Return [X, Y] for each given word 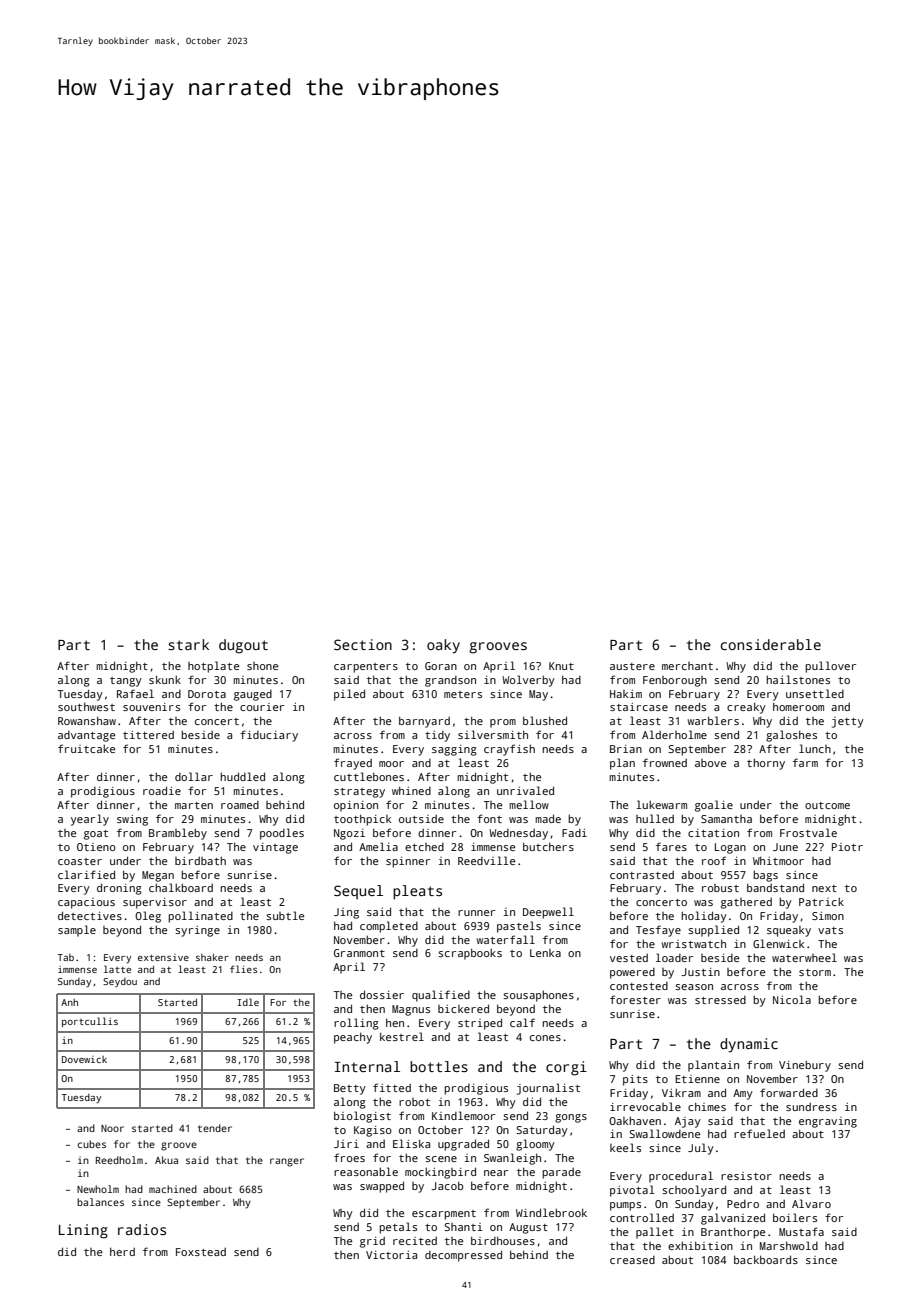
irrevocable [645, 1106]
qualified [441, 996]
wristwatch [693, 943]
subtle [285, 915]
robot [414, 1102]
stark [188, 644]
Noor [112, 1128]
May [538, 695]
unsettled [815, 693]
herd [122, 1251]
